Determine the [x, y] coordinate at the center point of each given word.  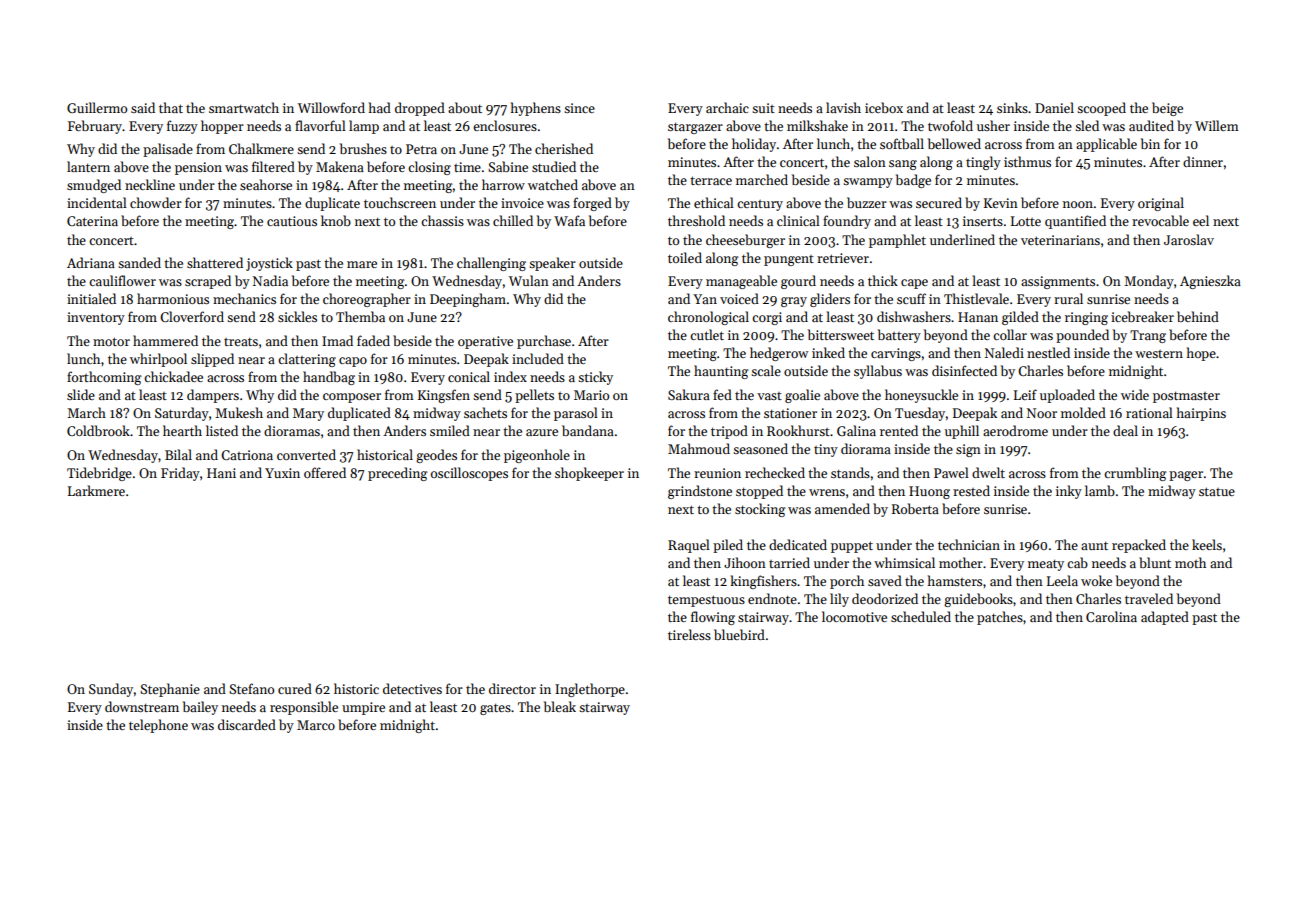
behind [1198, 316]
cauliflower [122, 280]
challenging [491, 264]
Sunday [111, 690]
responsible [304, 708]
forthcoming [104, 378]
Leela [1062, 580]
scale [766, 370]
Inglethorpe [590, 690]
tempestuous [706, 601]
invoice [522, 203]
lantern [88, 166]
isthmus [1027, 161]
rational [1149, 412]
